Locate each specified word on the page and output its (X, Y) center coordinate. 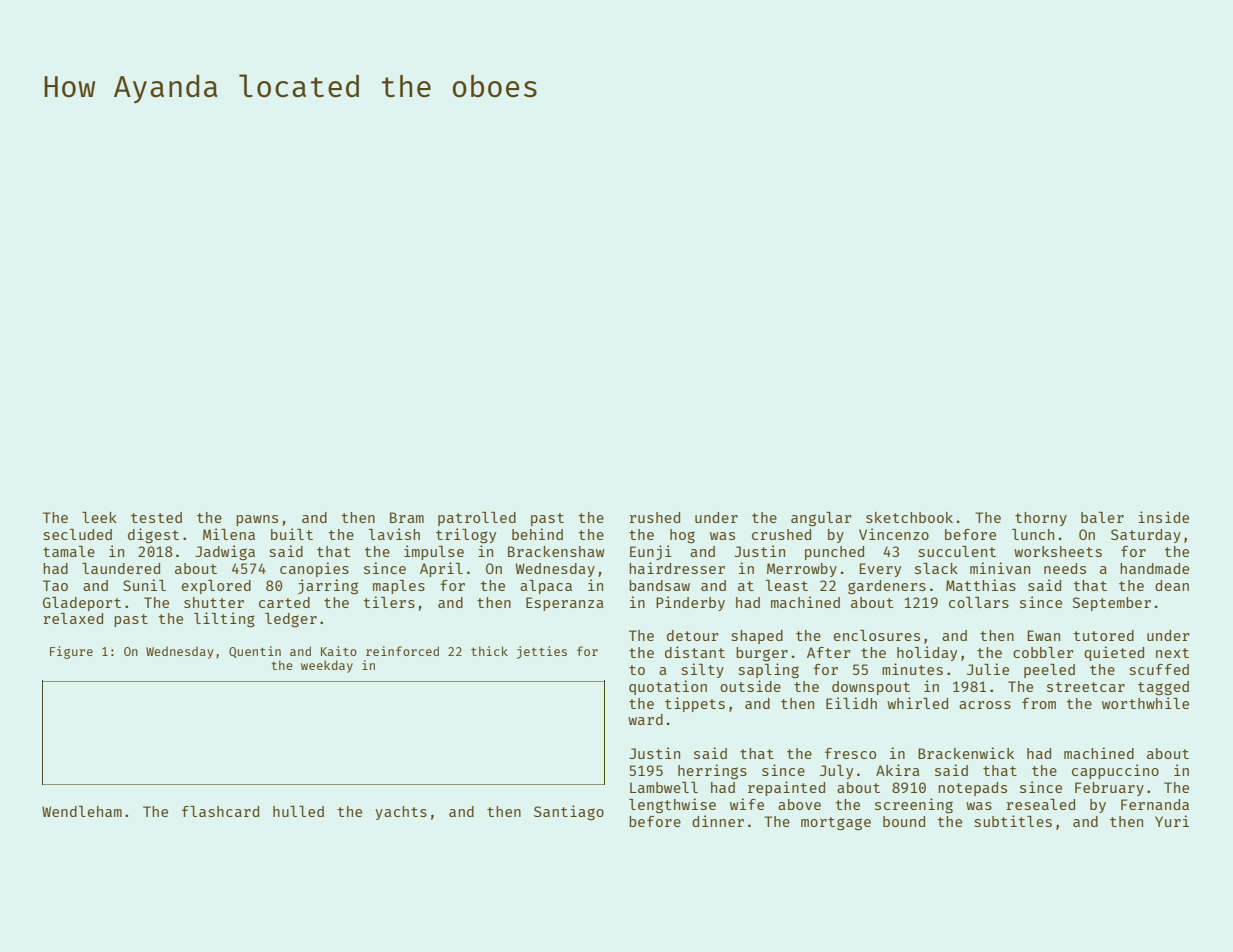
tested (156, 517)
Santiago (569, 812)
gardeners (887, 587)
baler (1102, 517)
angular (821, 519)
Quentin (255, 652)
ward (645, 719)
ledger (291, 620)
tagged (1163, 688)
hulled (298, 811)
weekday (327, 666)
